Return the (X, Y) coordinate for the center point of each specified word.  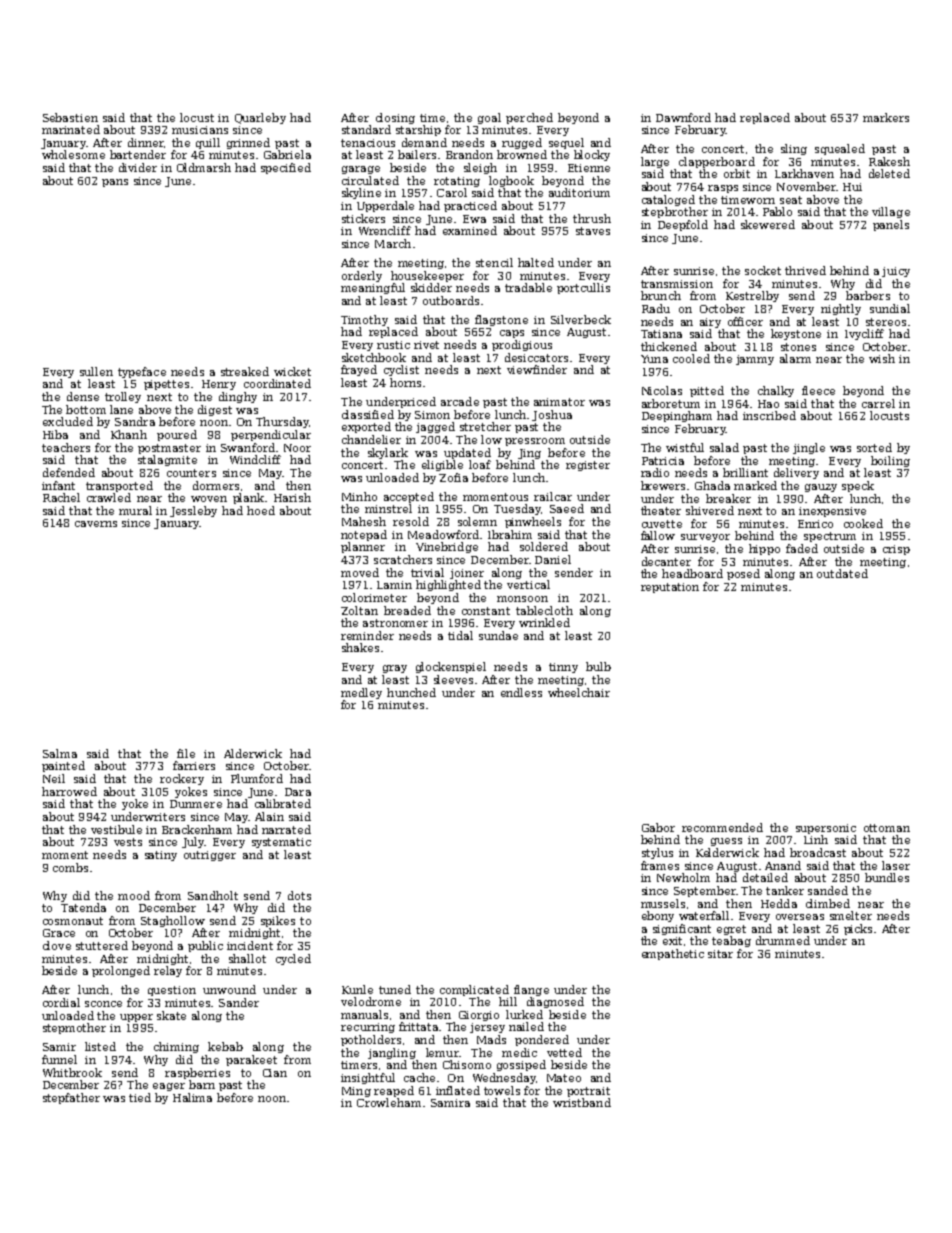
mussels (663, 903)
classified (368, 414)
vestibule (116, 829)
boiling (890, 461)
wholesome (73, 154)
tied (140, 1097)
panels (891, 225)
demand (424, 142)
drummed (783, 940)
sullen (96, 371)
